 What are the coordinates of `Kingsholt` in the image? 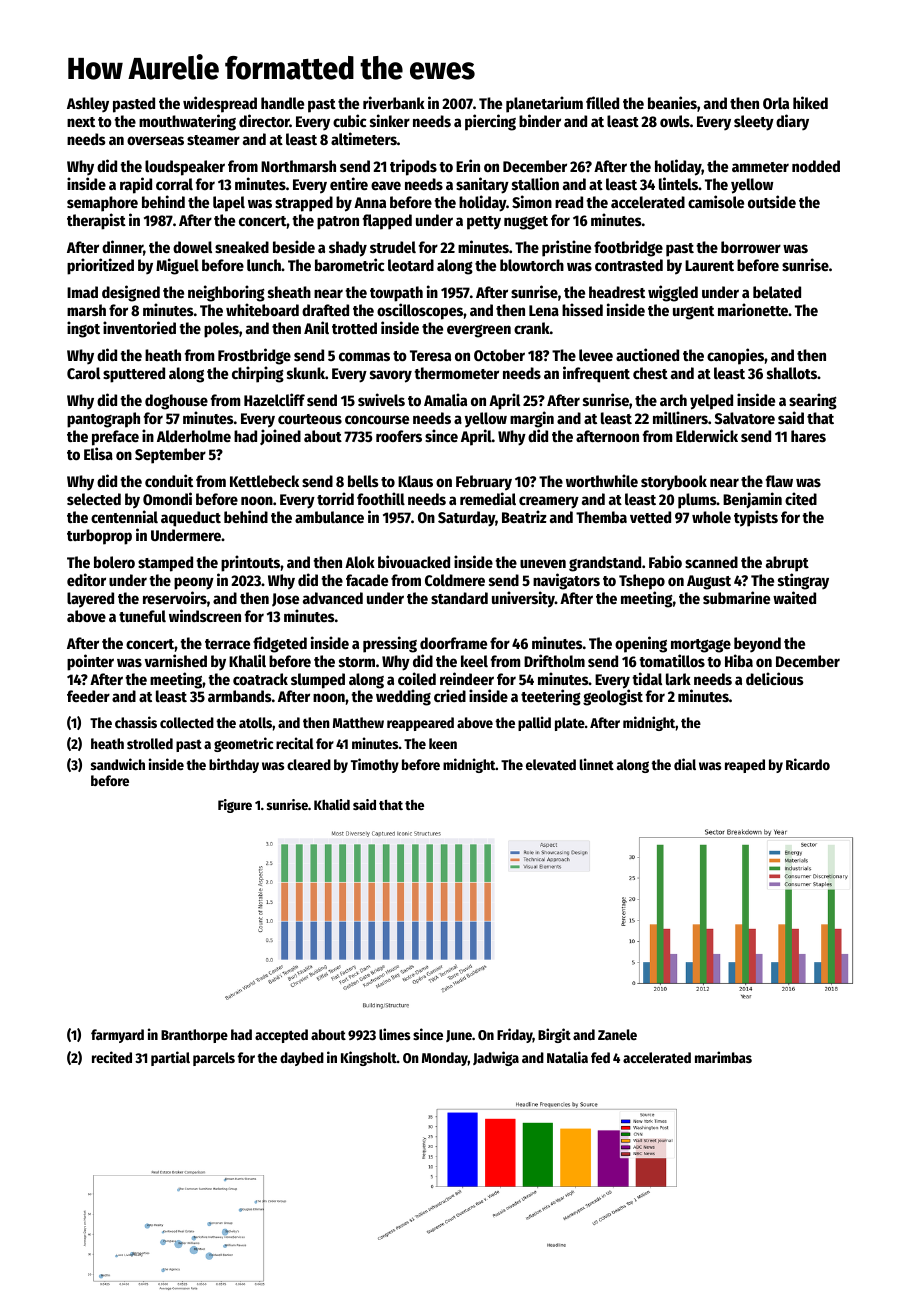 It's located at (369, 1058).
